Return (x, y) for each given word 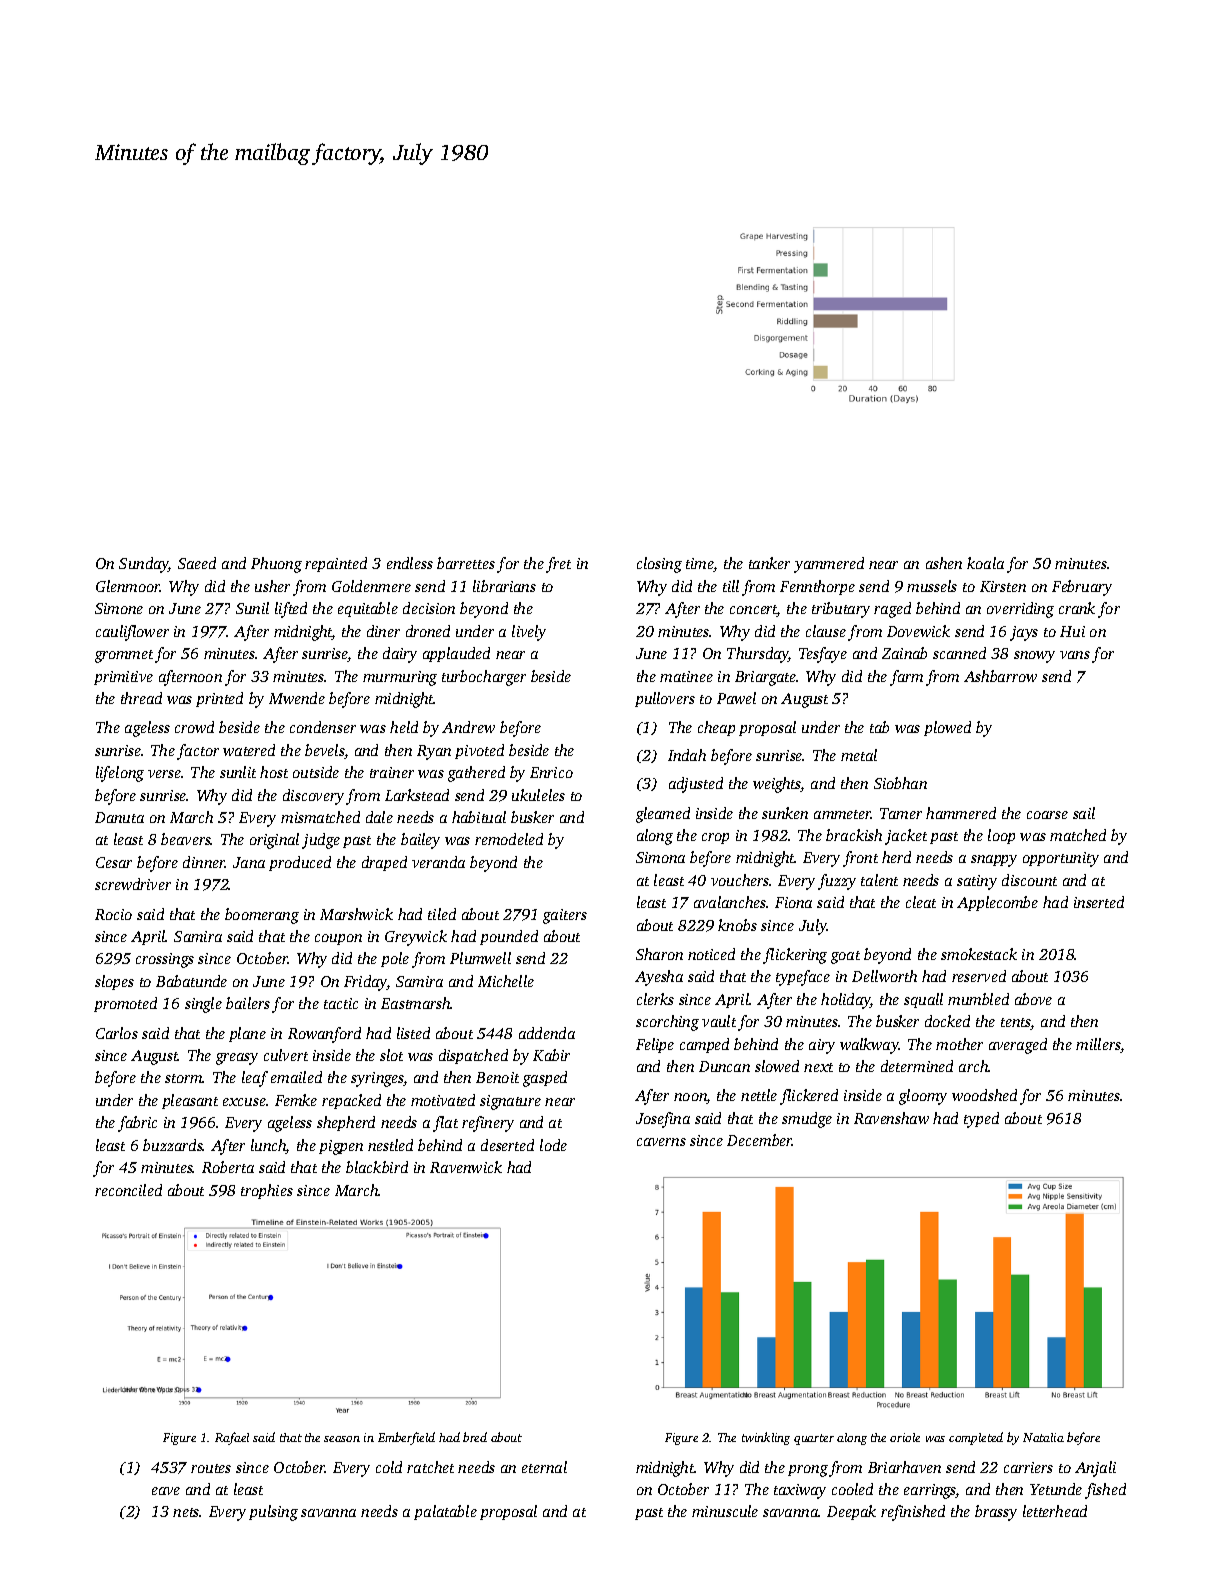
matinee (686, 676)
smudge (807, 1120)
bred (475, 1437)
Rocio (113, 914)
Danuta (119, 817)
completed (976, 1438)
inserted (1099, 902)
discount (1029, 880)
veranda (438, 862)
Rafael (232, 1438)
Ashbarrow (1000, 676)
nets (186, 1512)
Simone (119, 608)
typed (981, 1120)
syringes (377, 1079)
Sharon (659, 954)
